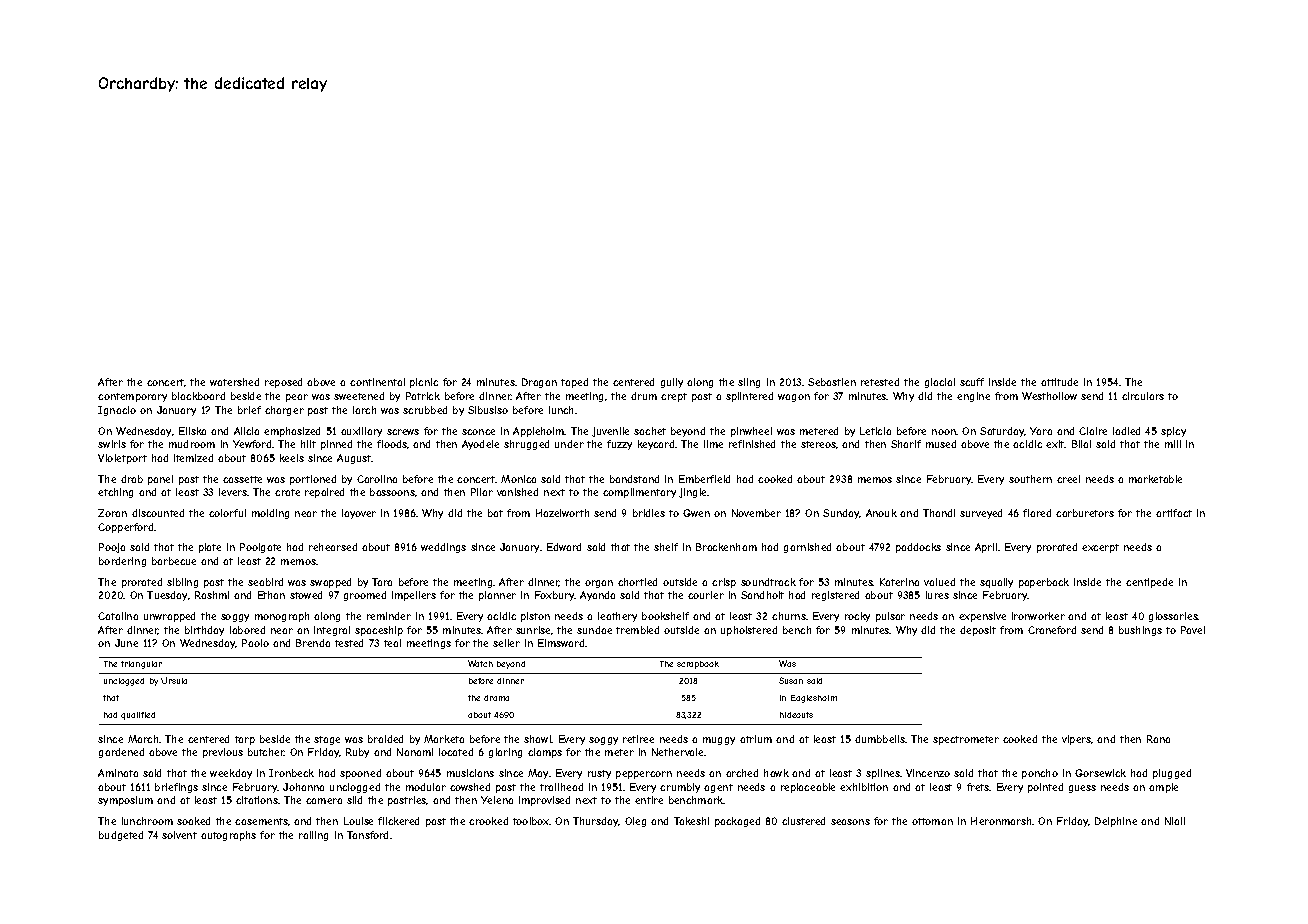 Image resolution: width=1308 pixels, height=924 pixels. Describe the element at coordinates (539, 383) in the screenshot. I see `Dragan` at that location.
